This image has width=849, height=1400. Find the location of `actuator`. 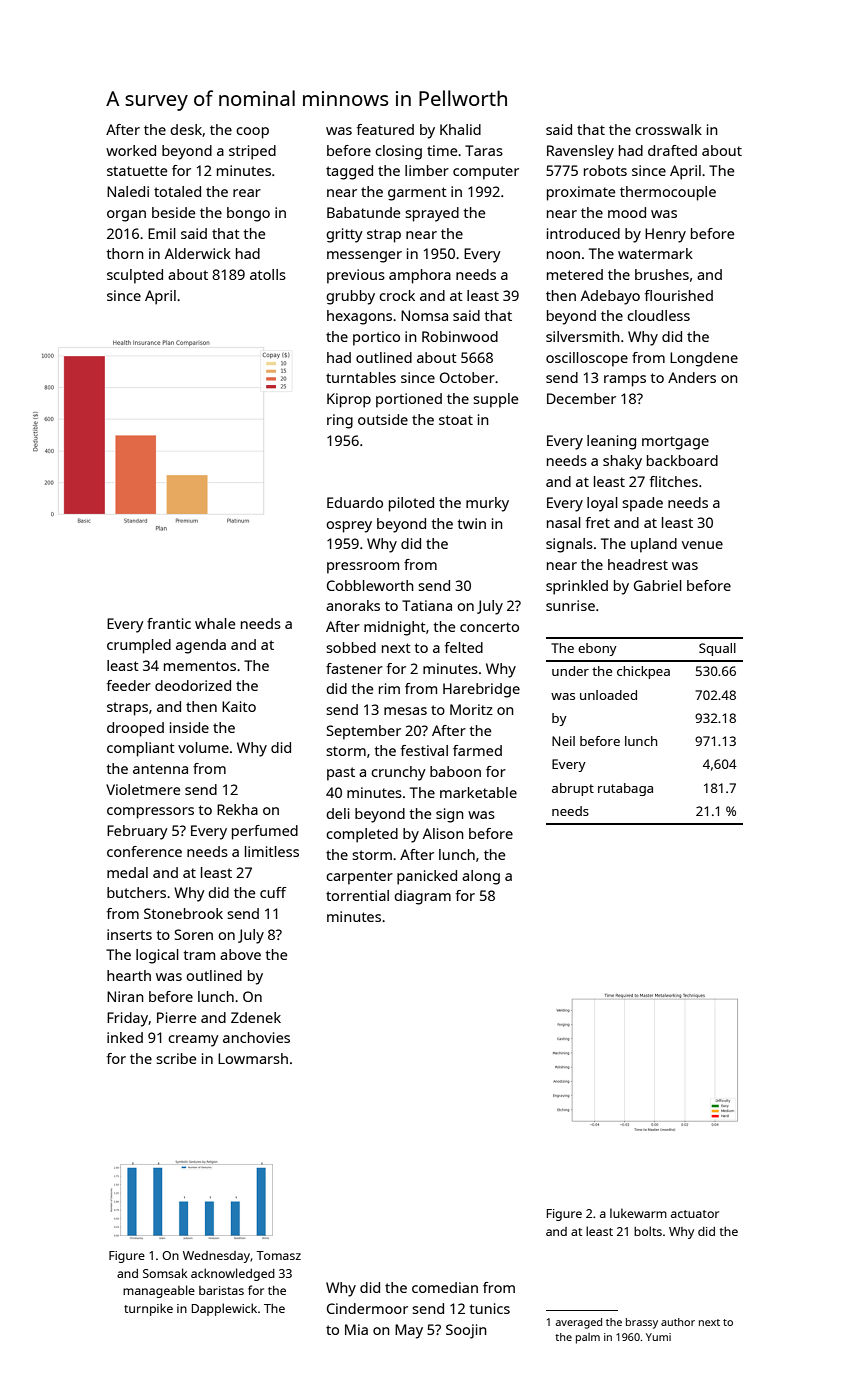

actuator is located at coordinates (695, 1214).
